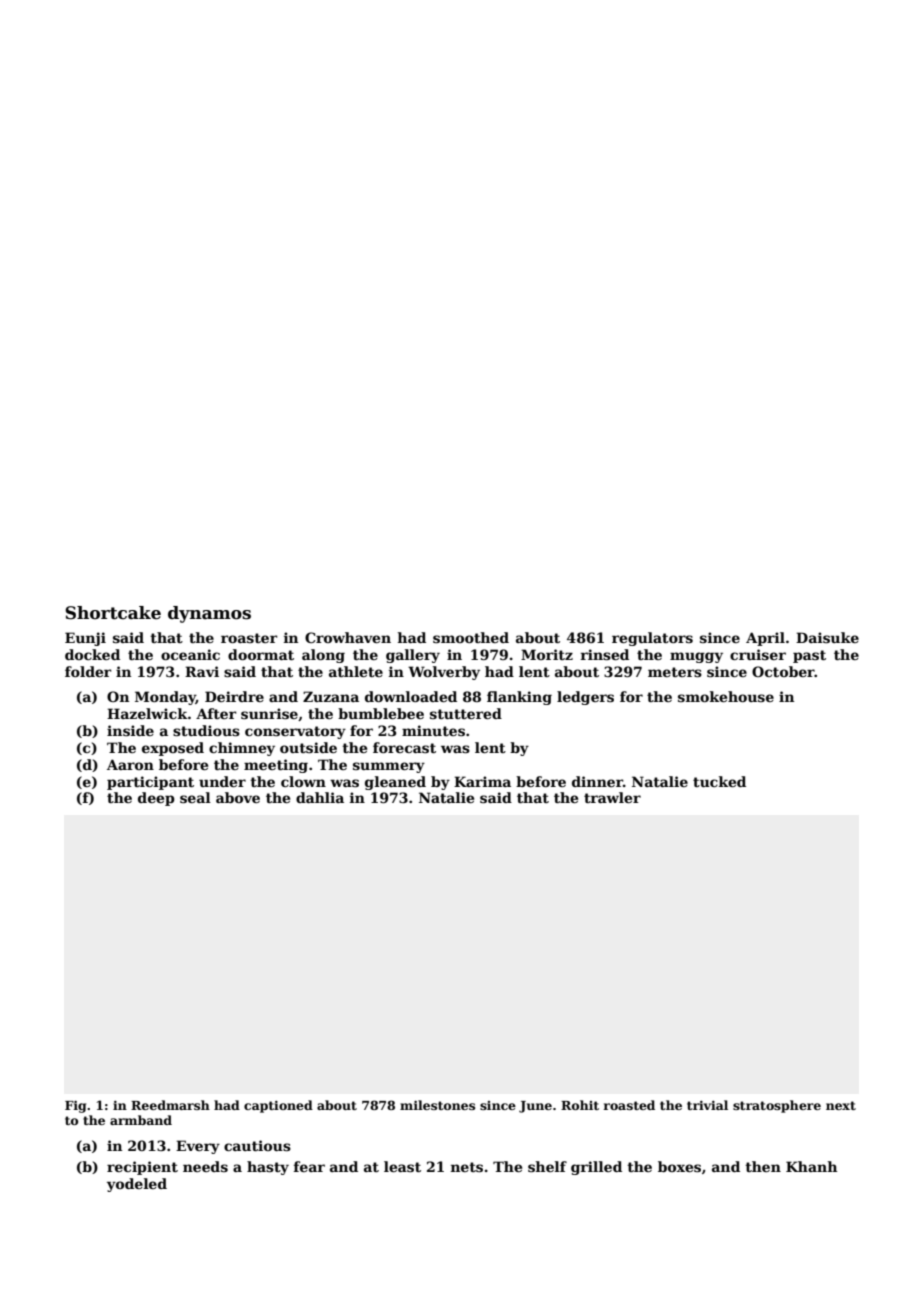 The height and width of the document is (1308, 924). What do you see at coordinates (726, 696) in the document?
I see `smokehouse` at bounding box center [726, 696].
